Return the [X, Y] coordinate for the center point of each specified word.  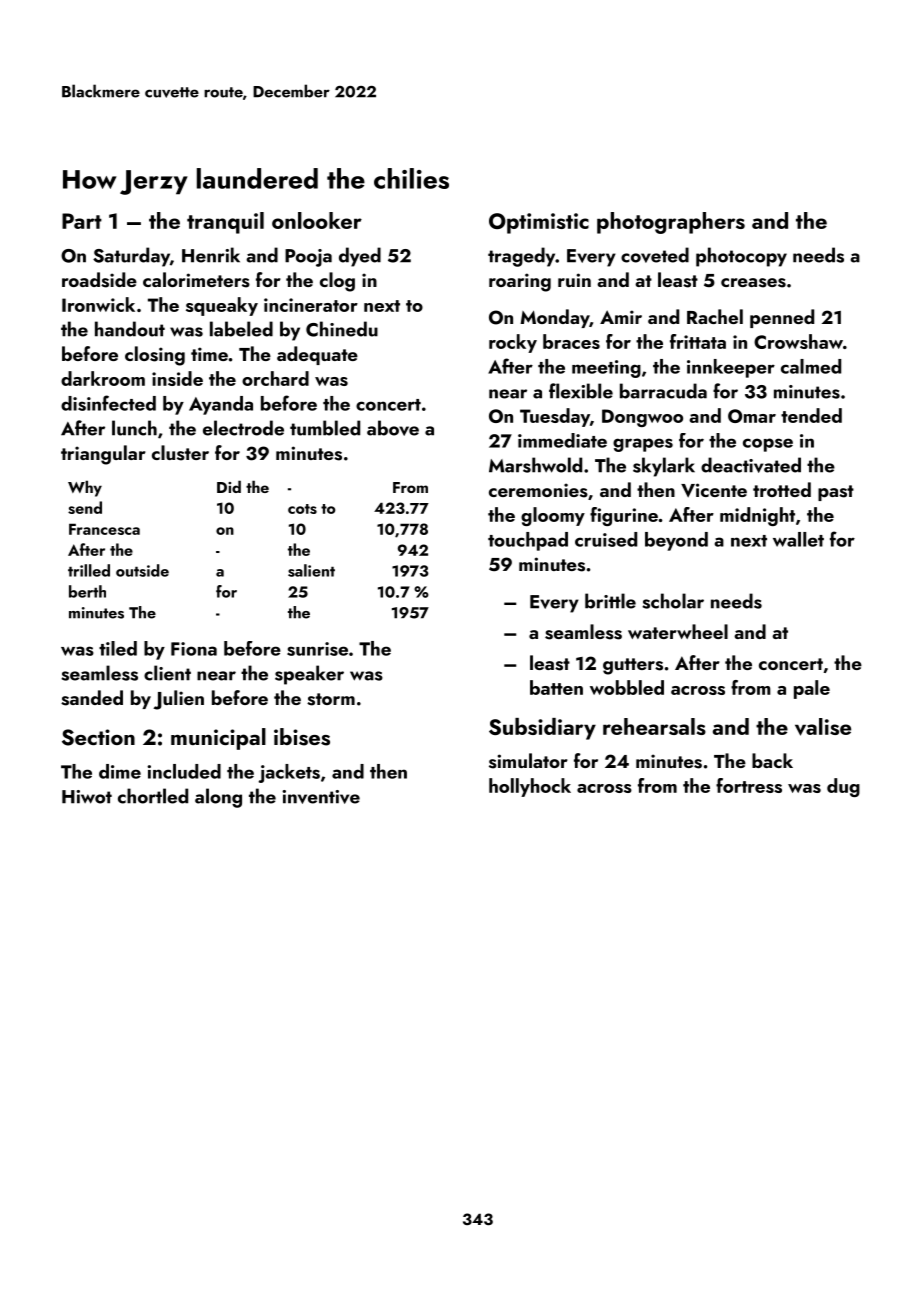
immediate [562, 440]
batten [556, 687]
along [218, 798]
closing [155, 356]
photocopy [741, 257]
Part [82, 221]
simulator [528, 761]
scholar [673, 601]
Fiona [194, 649]
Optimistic [539, 223]
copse [768, 445]
